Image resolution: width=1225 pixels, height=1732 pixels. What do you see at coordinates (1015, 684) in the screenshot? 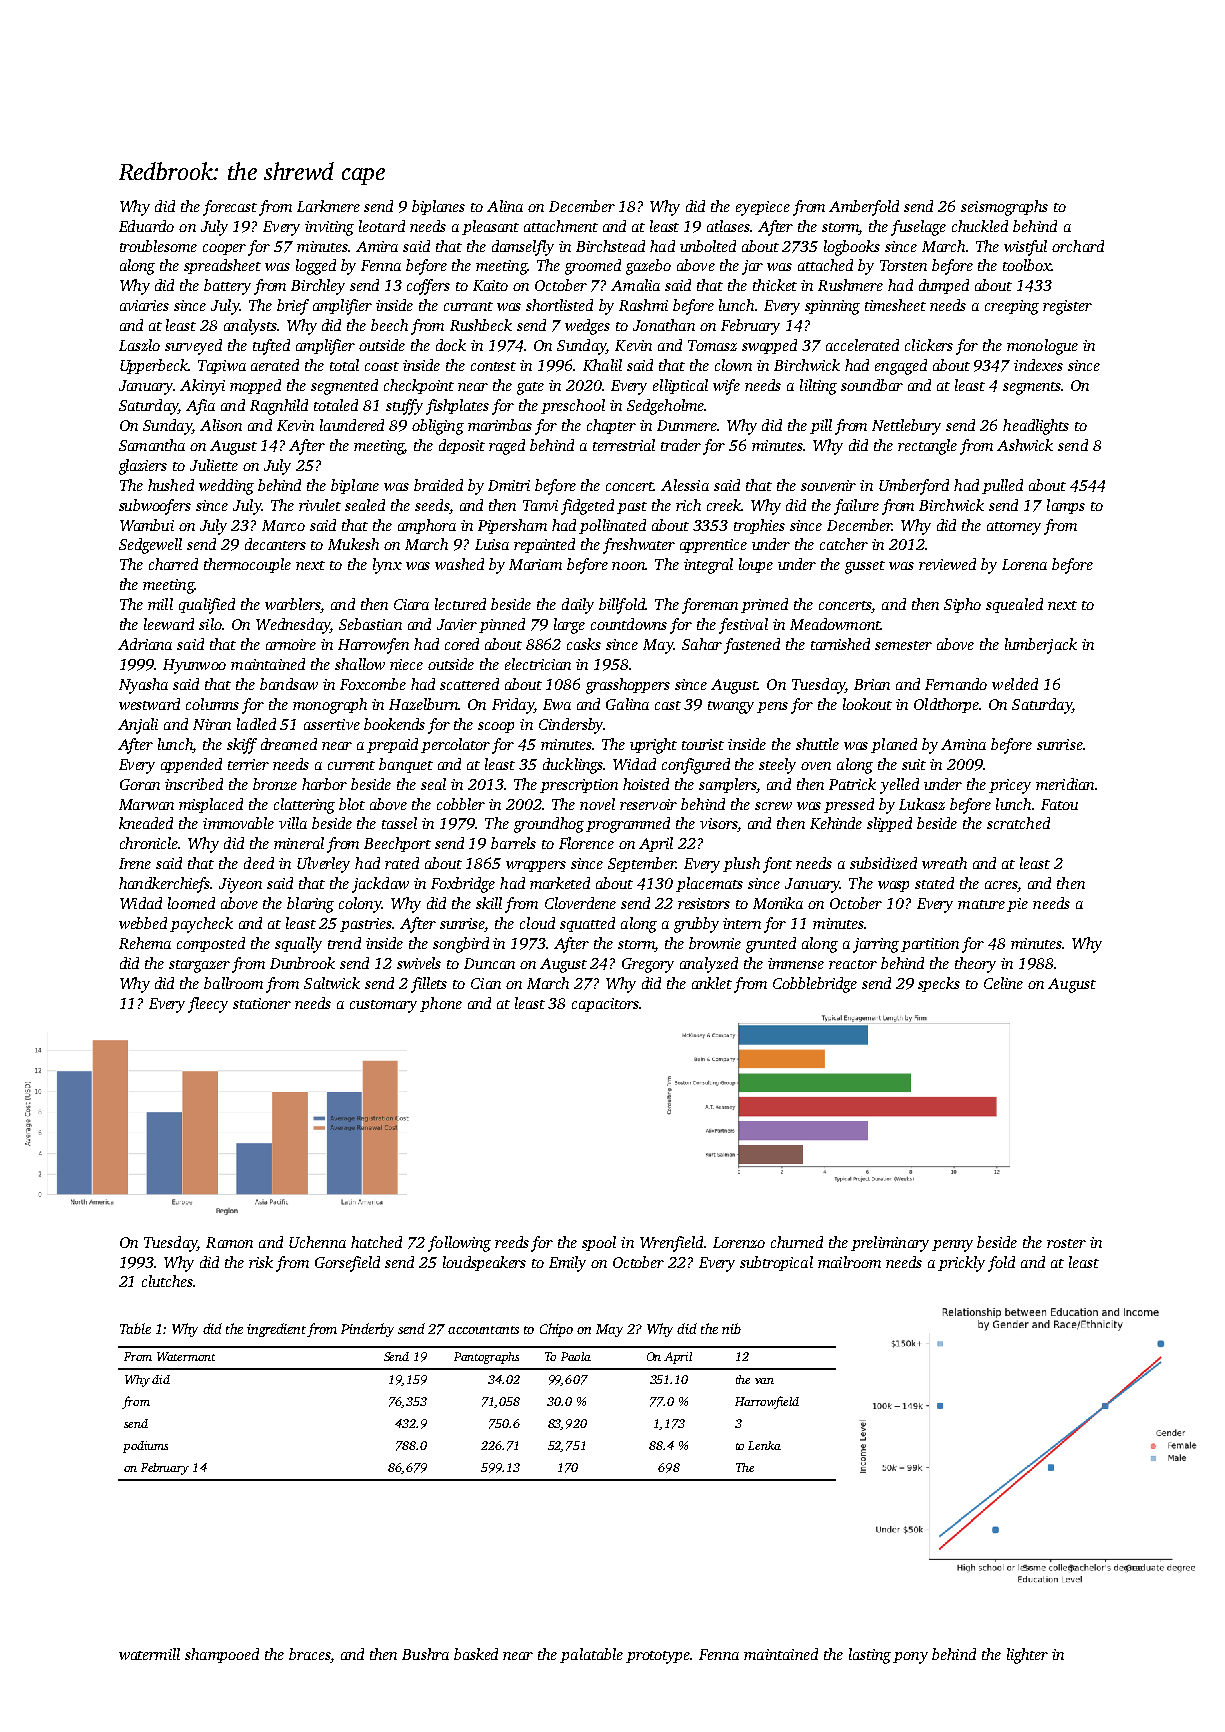
I see `welded` at bounding box center [1015, 684].
